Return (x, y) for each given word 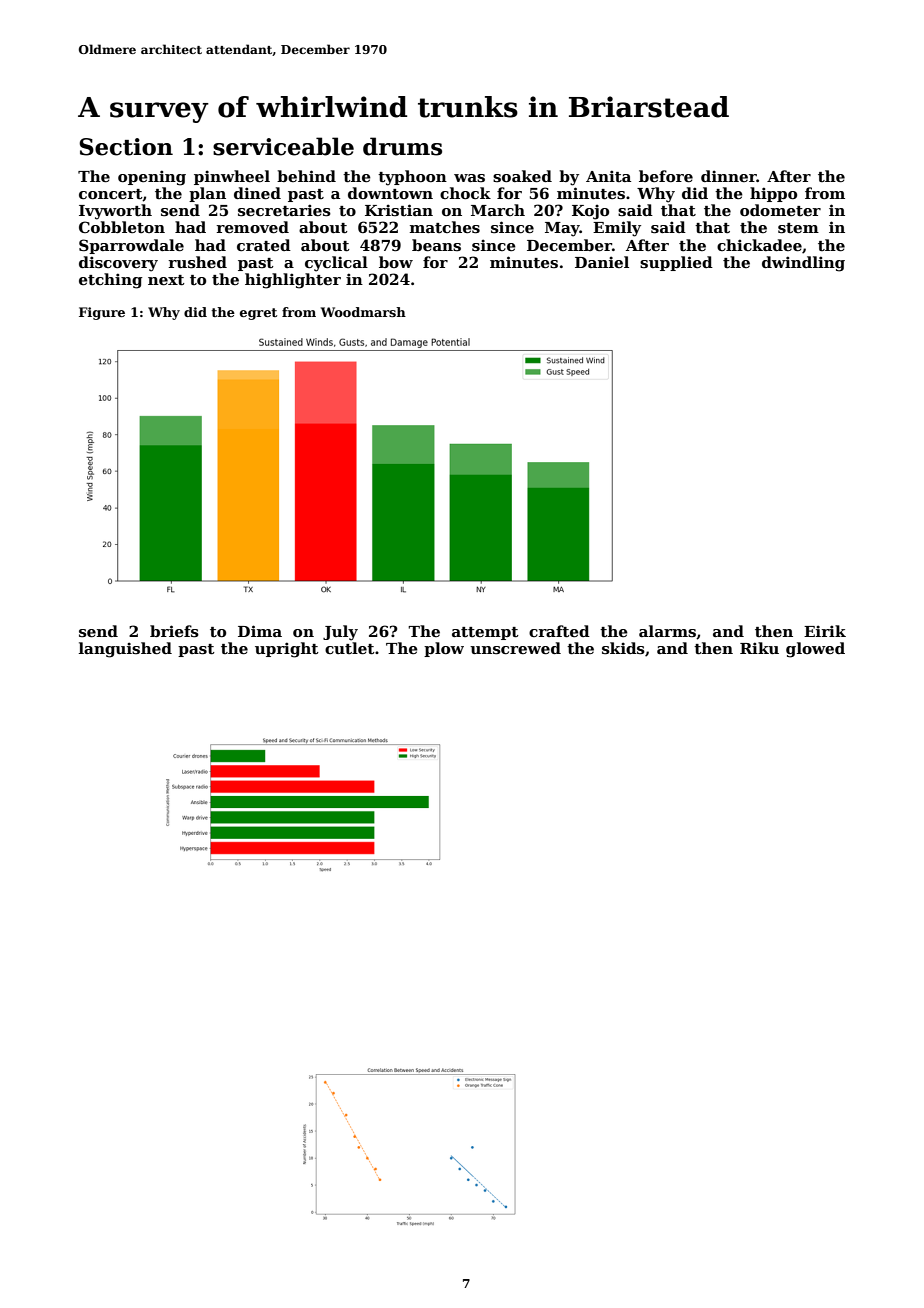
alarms (667, 631)
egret (258, 314)
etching (111, 281)
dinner (729, 176)
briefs (174, 631)
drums (402, 146)
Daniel (602, 262)
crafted (559, 631)
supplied (676, 263)
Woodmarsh (363, 312)
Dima (260, 631)
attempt (485, 633)
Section (126, 147)
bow (396, 262)
